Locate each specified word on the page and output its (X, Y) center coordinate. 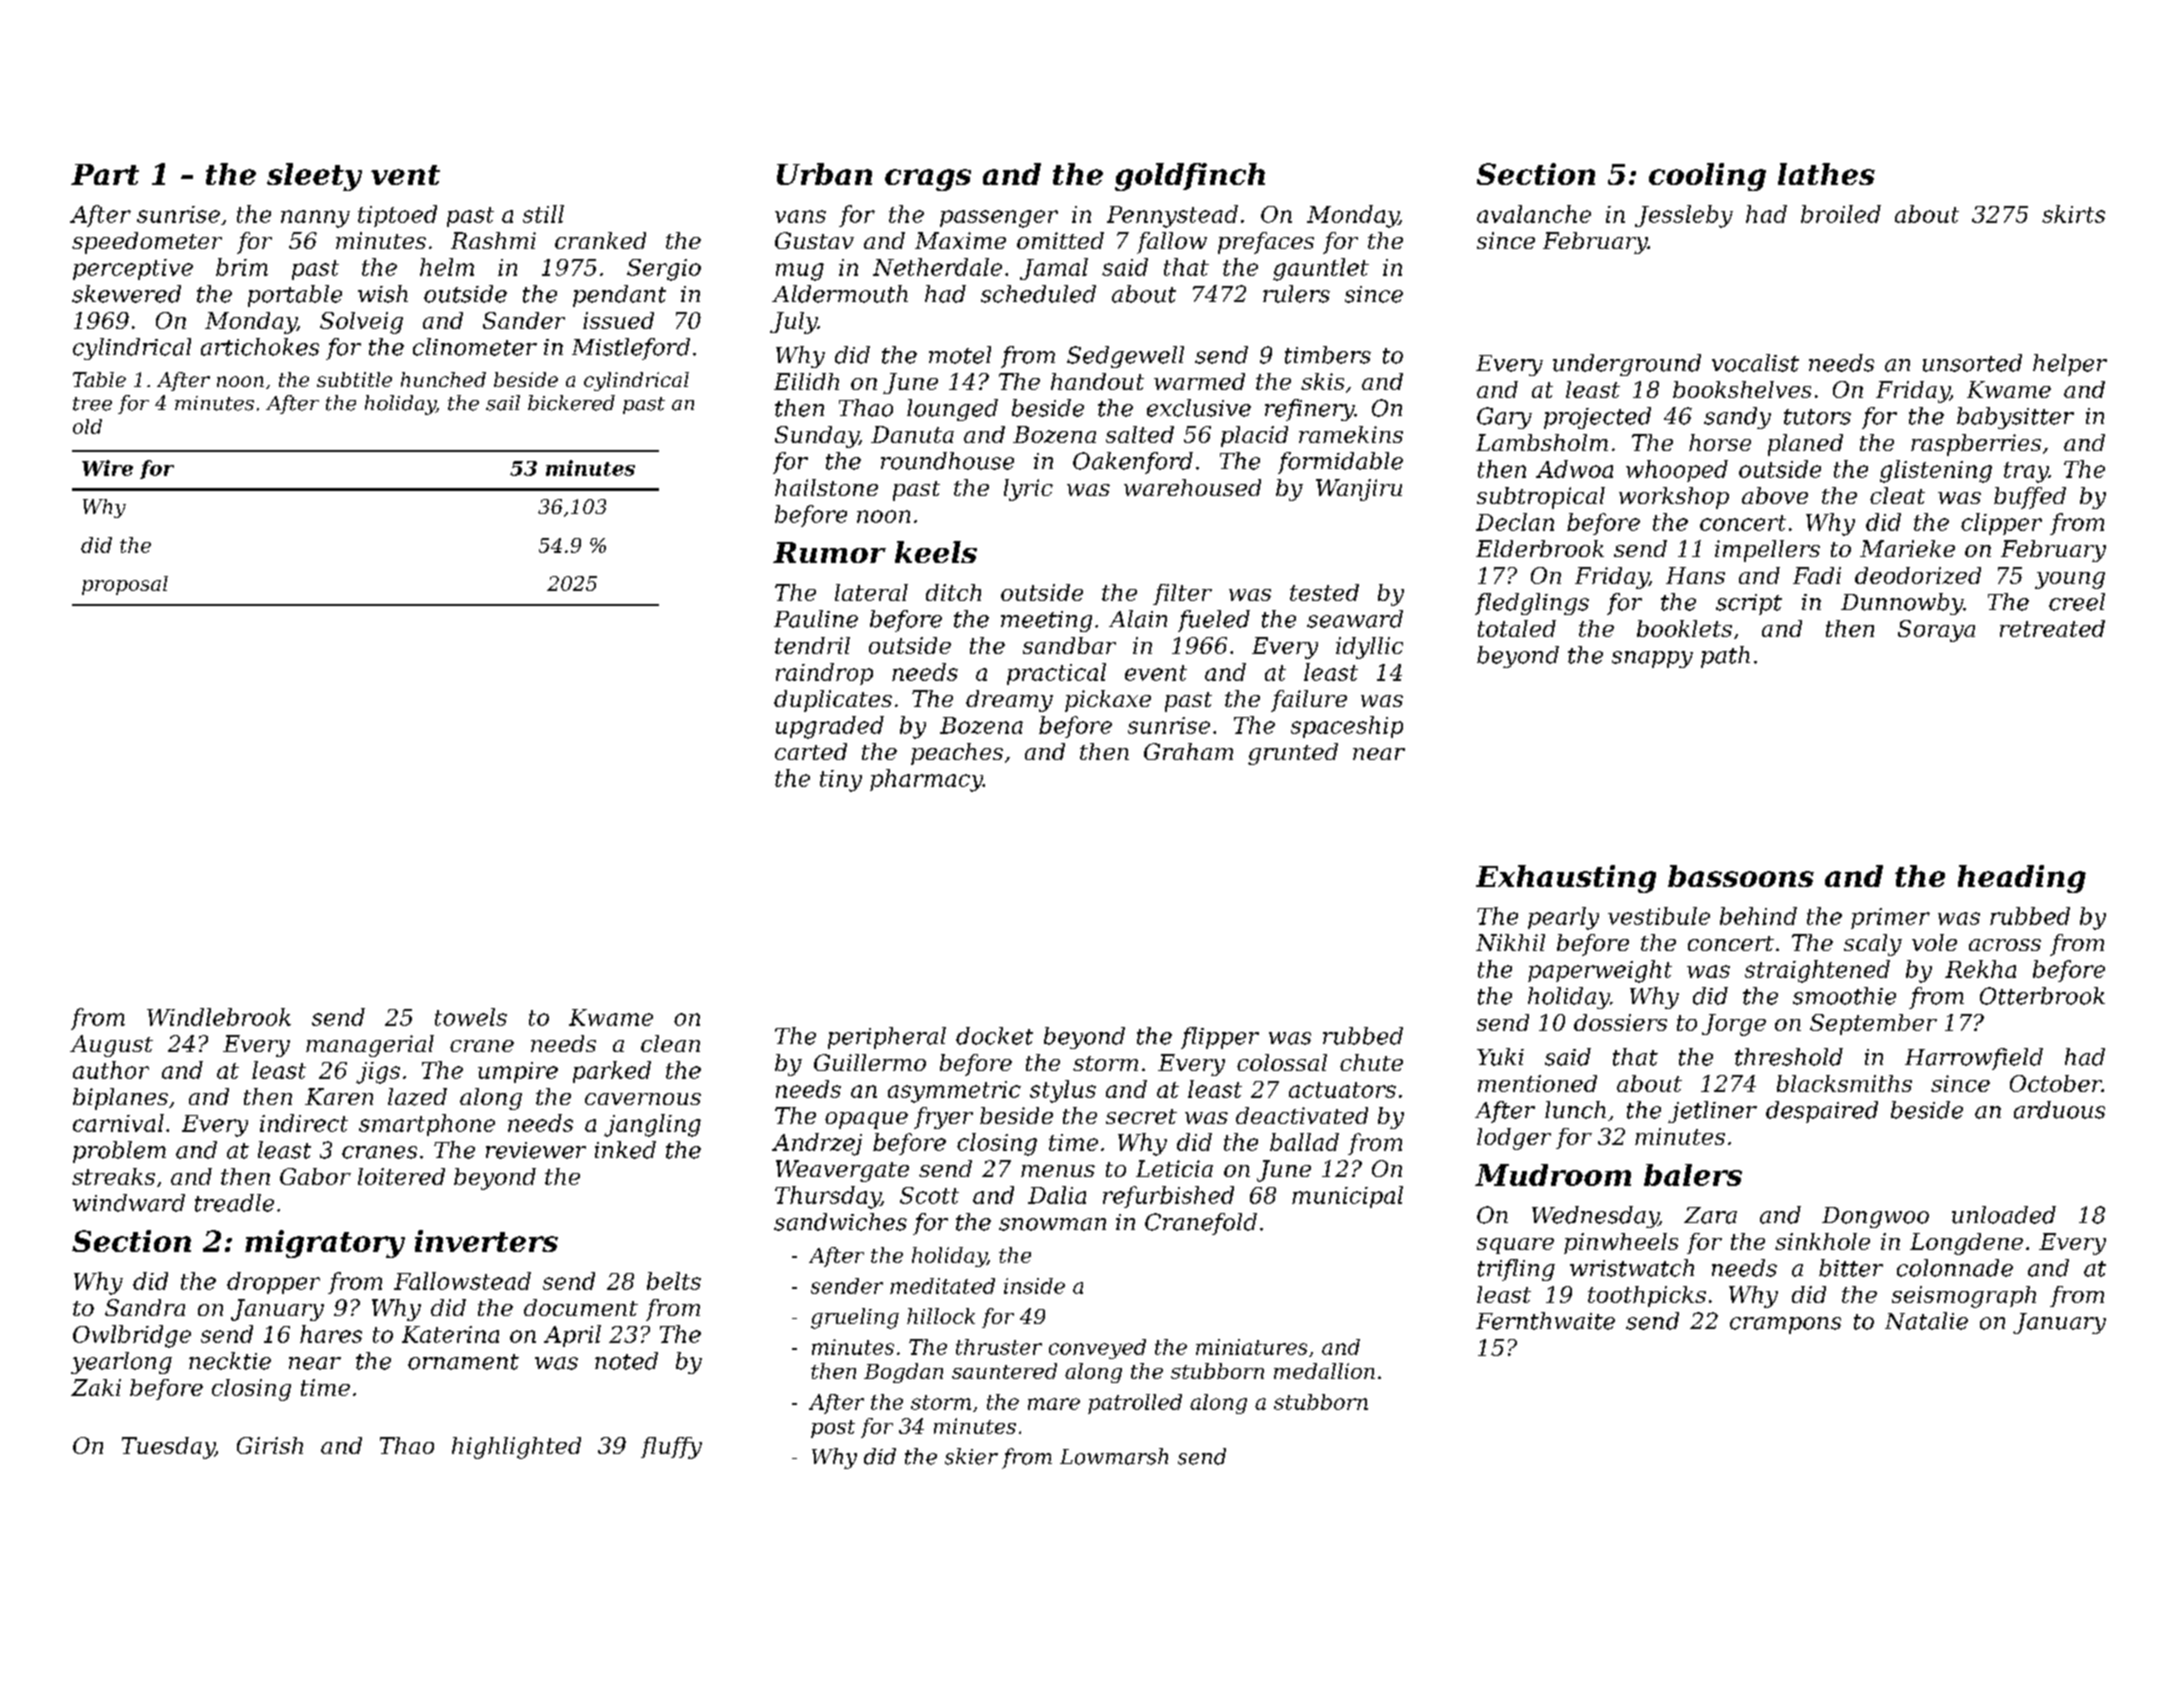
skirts (2073, 214)
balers (1693, 1175)
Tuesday (168, 1448)
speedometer (147, 243)
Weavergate (842, 1171)
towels (471, 1017)
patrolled (1135, 1404)
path (1725, 657)
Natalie (1926, 1321)
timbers (1328, 355)
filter (1182, 594)
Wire (107, 468)
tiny (841, 781)
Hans (1695, 575)
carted (811, 751)
